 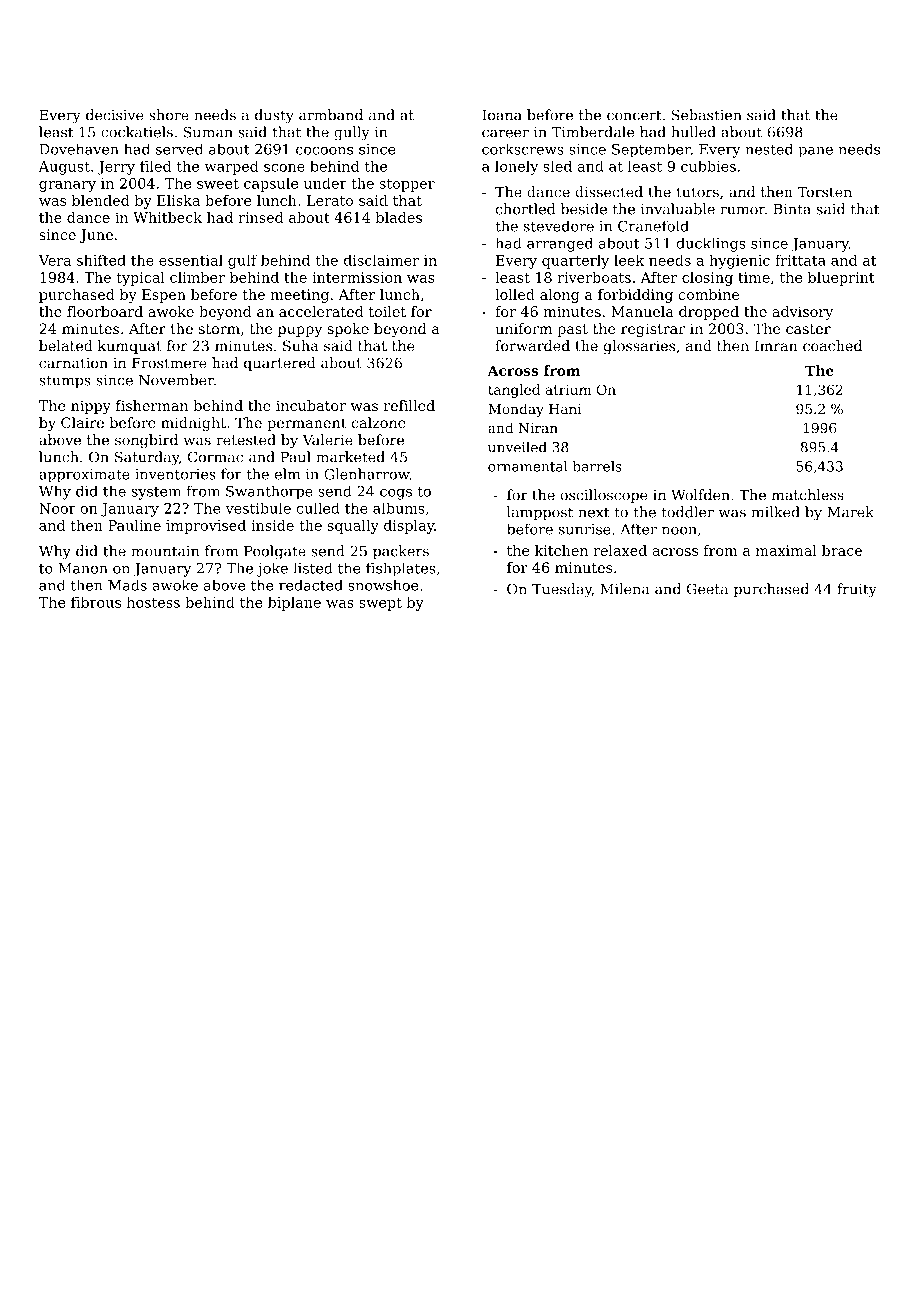 What do you see at coordinates (708, 166) in the screenshot?
I see `cubbies` at bounding box center [708, 166].
